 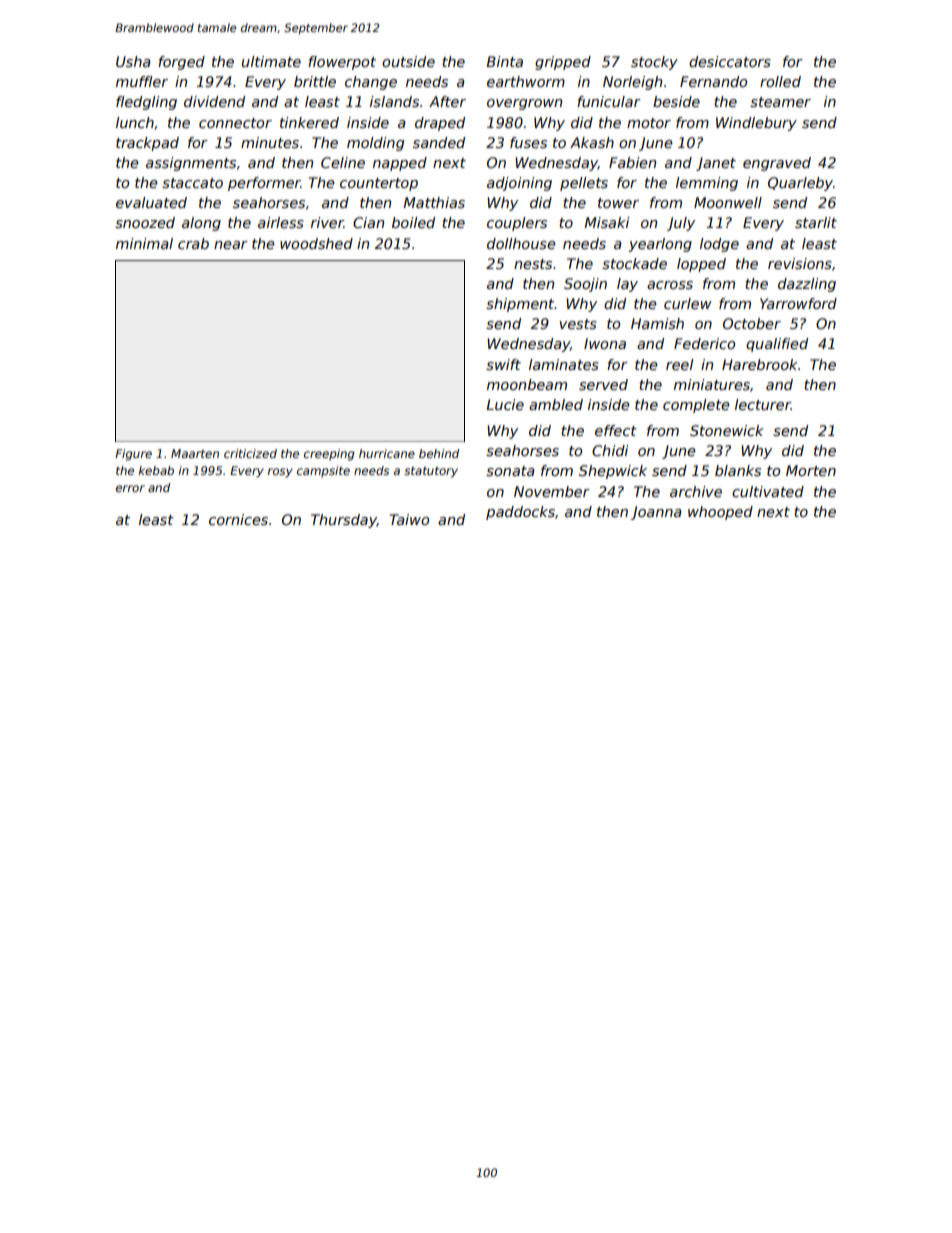 What do you see at coordinates (342, 63) in the page?
I see `flowerpot` at bounding box center [342, 63].
